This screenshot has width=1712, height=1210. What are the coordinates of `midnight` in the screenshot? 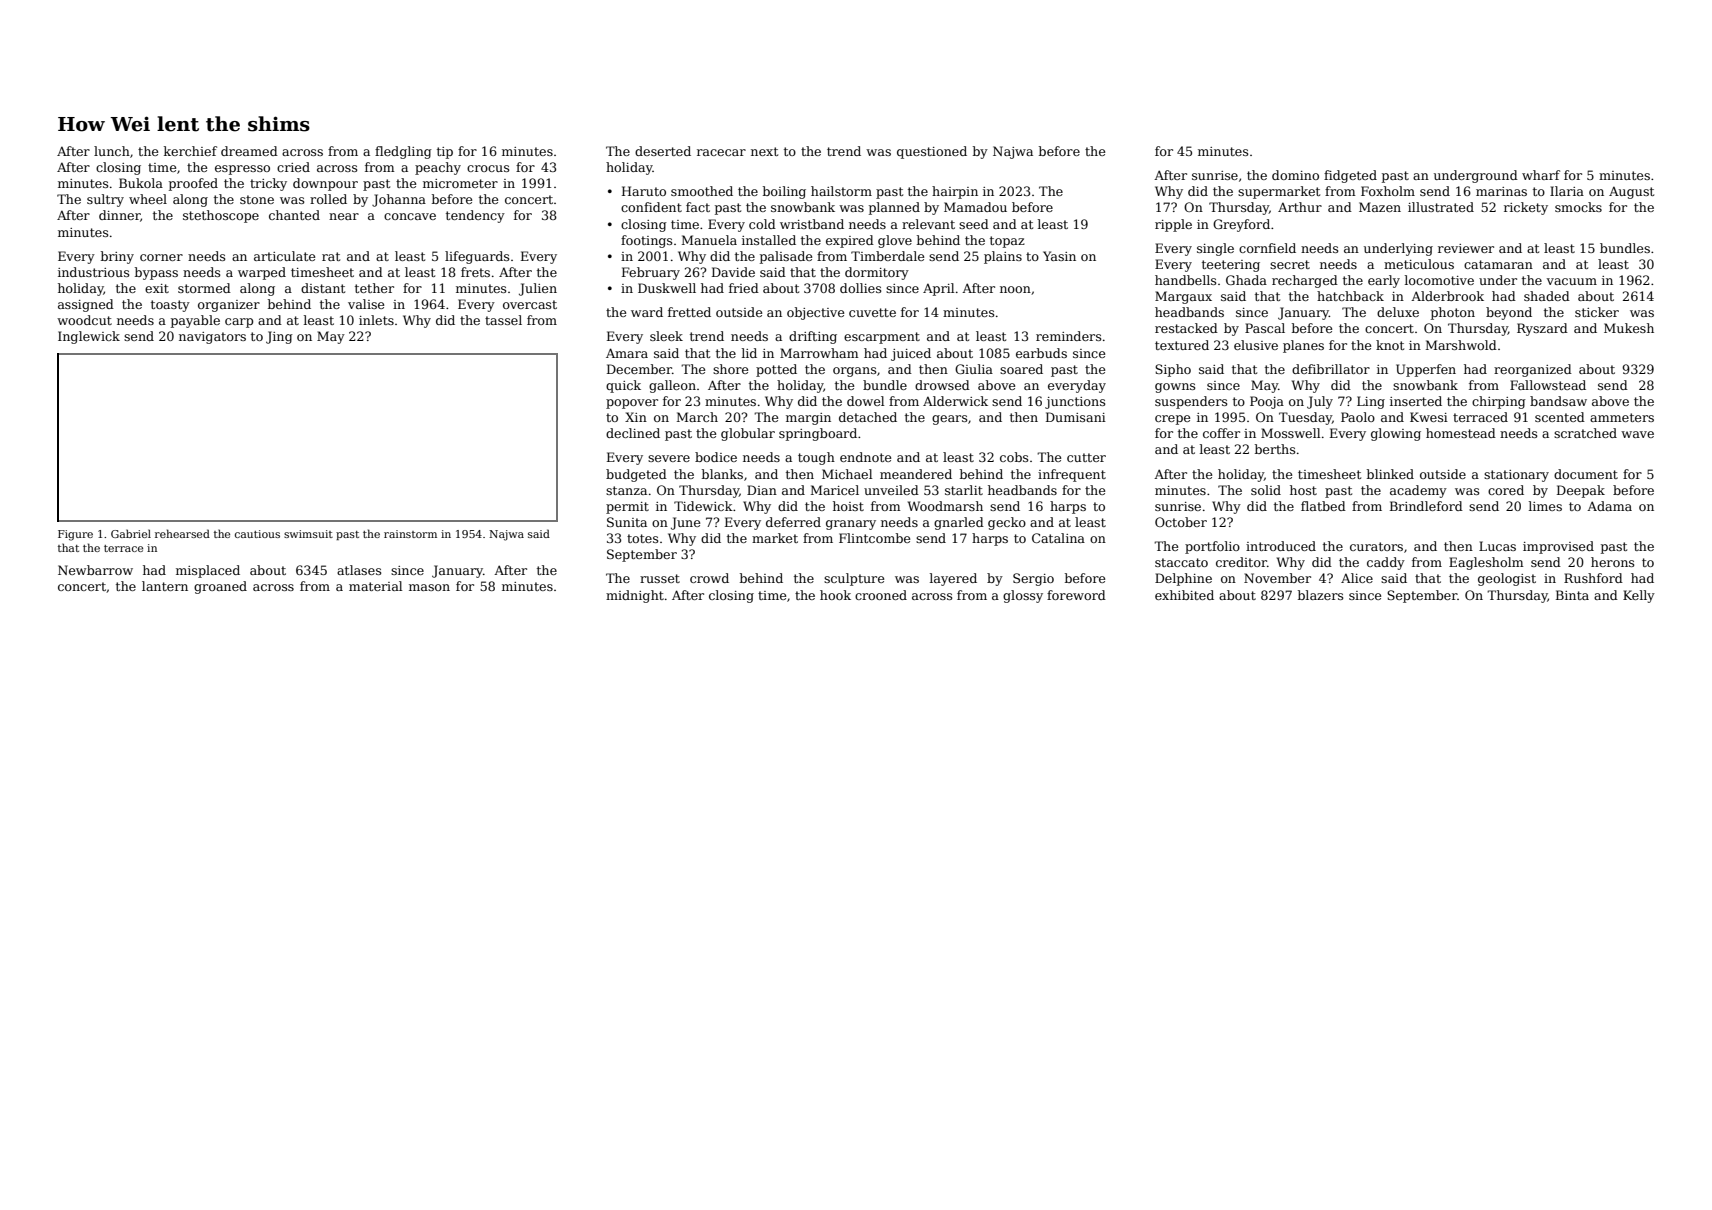 It's located at (635, 596).
